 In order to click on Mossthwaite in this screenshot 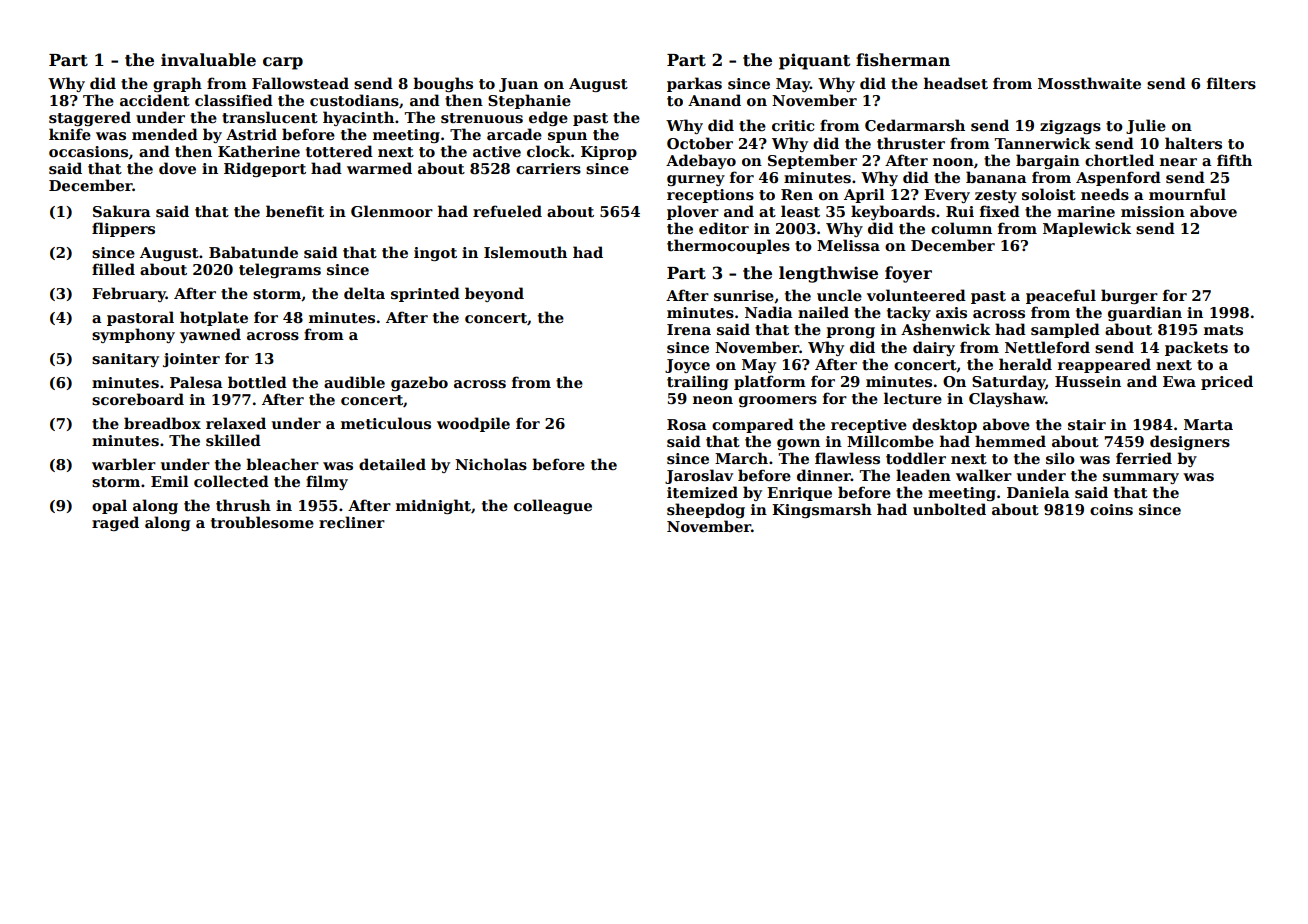, I will do `click(1089, 83)`.
